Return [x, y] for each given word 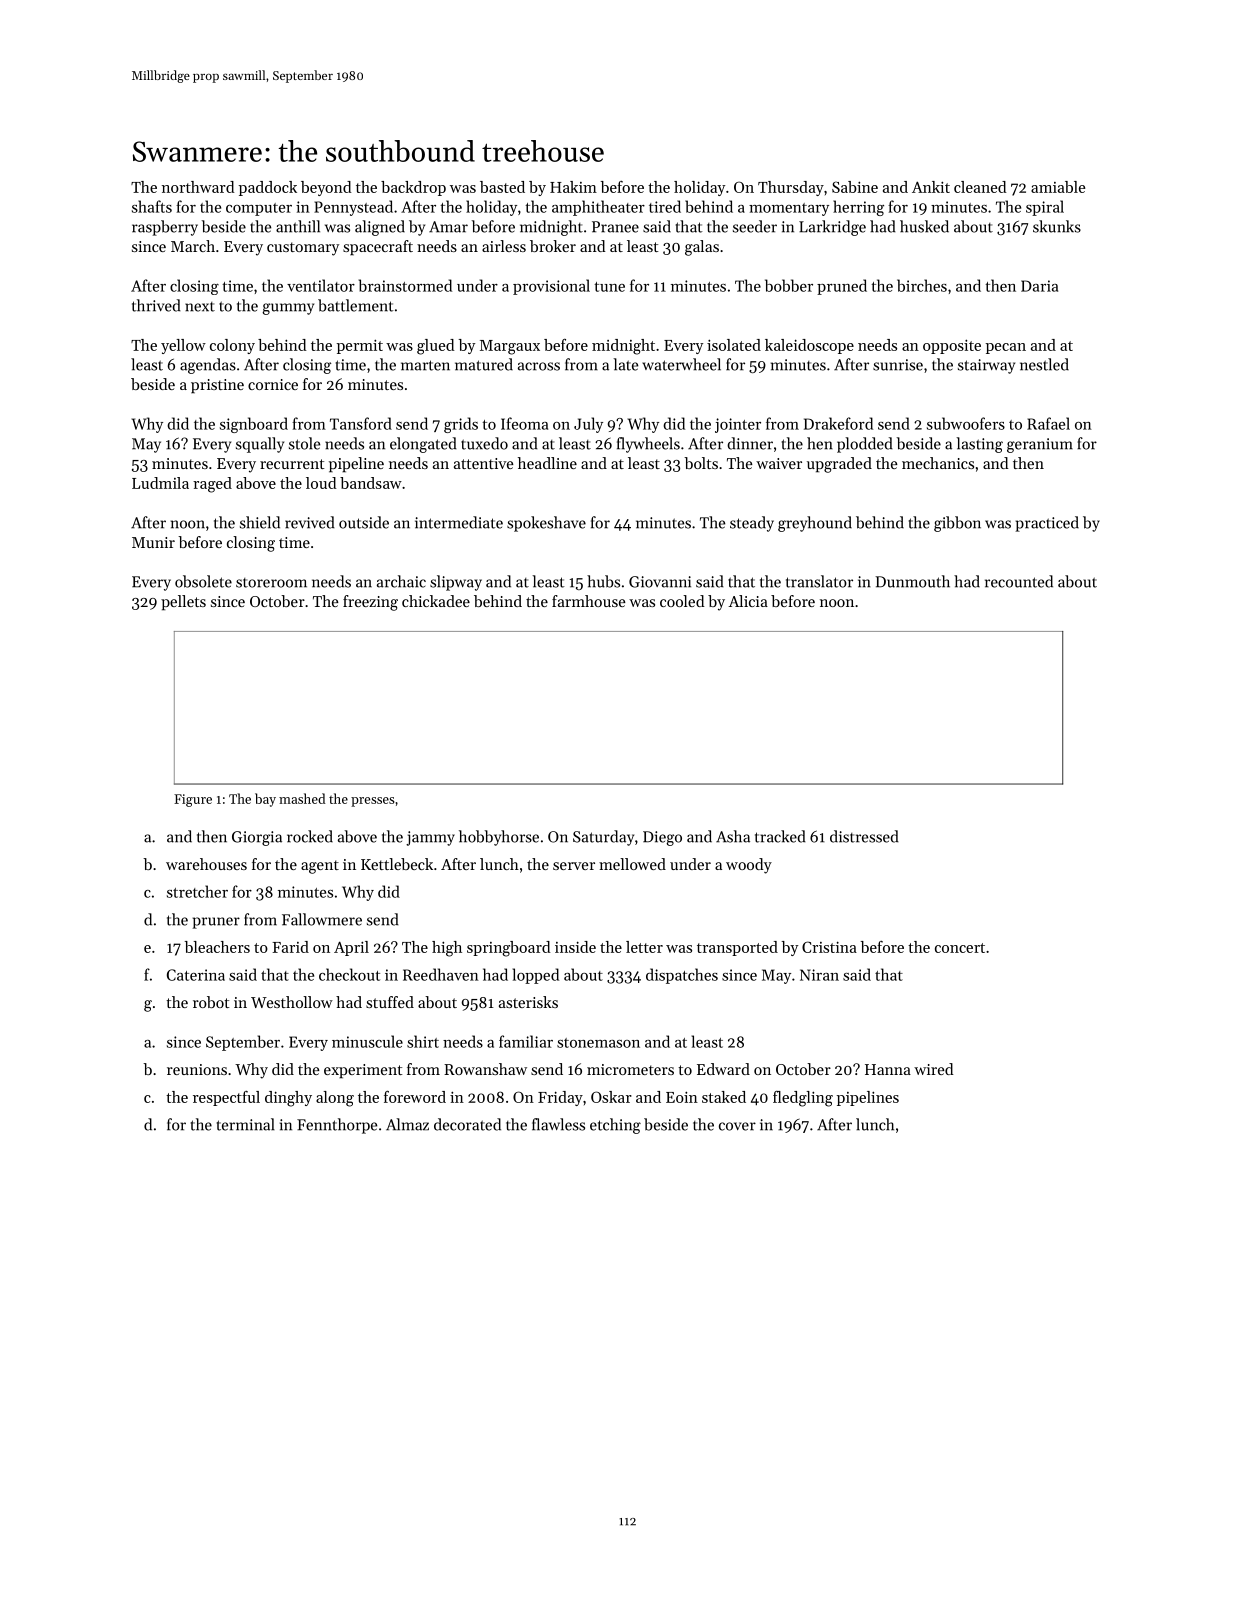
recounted [1019, 581]
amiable [1058, 187]
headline [547, 463]
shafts [152, 206]
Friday [560, 1098]
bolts [701, 463]
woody [749, 866]
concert [960, 948]
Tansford [361, 423]
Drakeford [838, 423]
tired [665, 206]
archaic [401, 581]
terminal [246, 1124]
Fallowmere [322, 919]
